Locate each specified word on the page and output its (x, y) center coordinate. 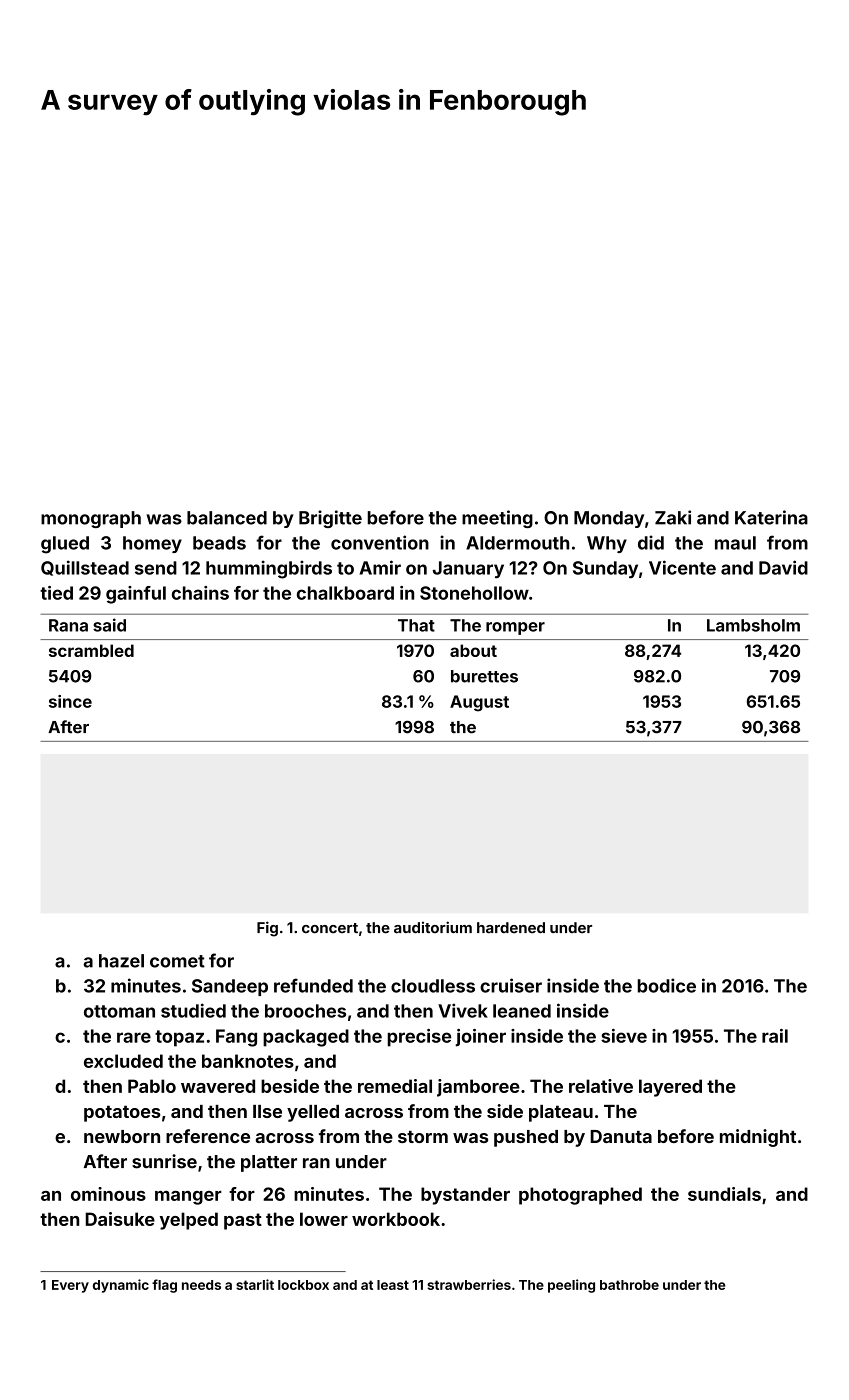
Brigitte (330, 519)
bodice (667, 985)
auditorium (433, 927)
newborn (122, 1136)
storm (423, 1137)
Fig (267, 929)
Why (607, 544)
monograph (91, 519)
